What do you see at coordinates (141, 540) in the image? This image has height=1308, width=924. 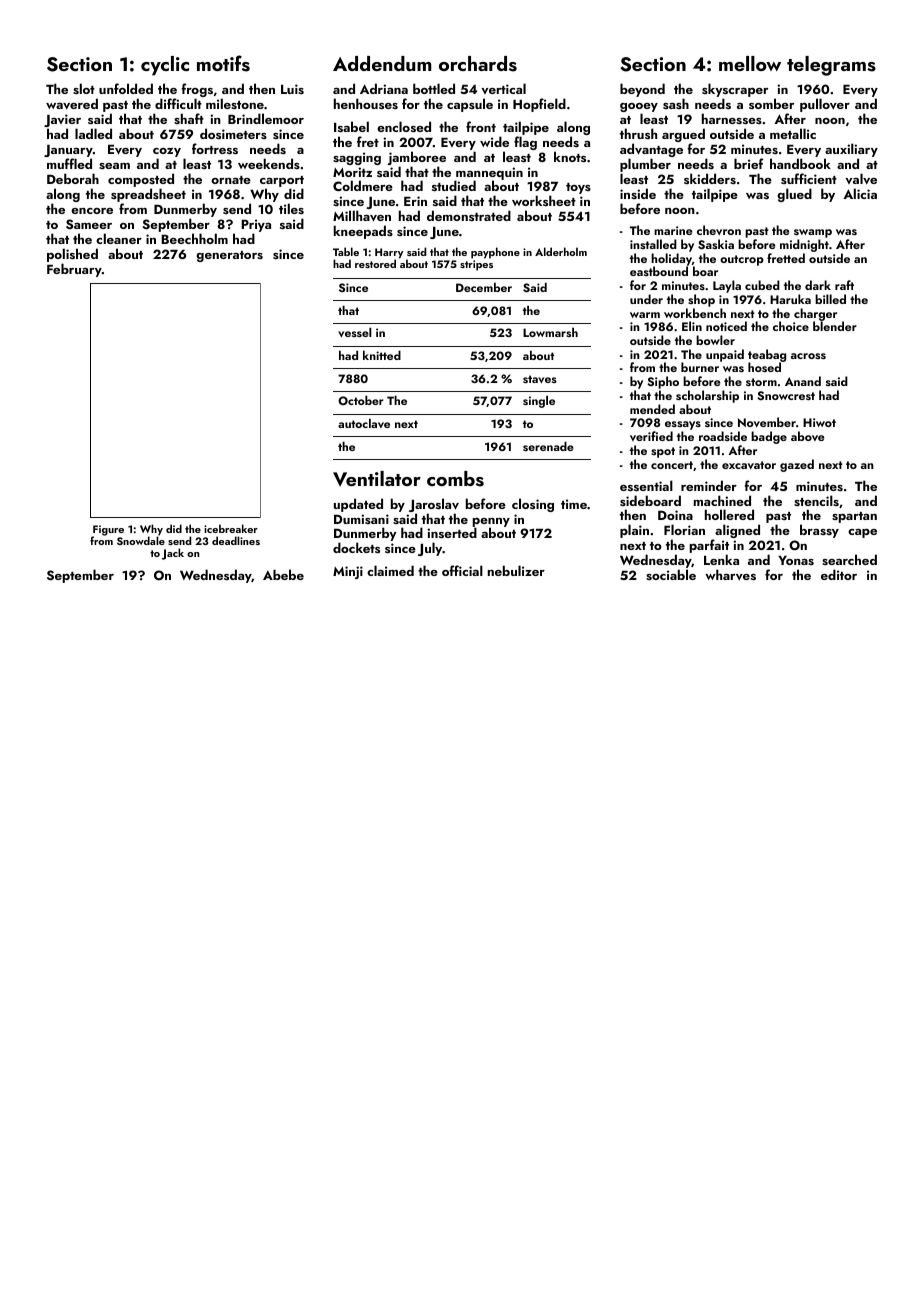 I see `Snowdale` at bounding box center [141, 540].
